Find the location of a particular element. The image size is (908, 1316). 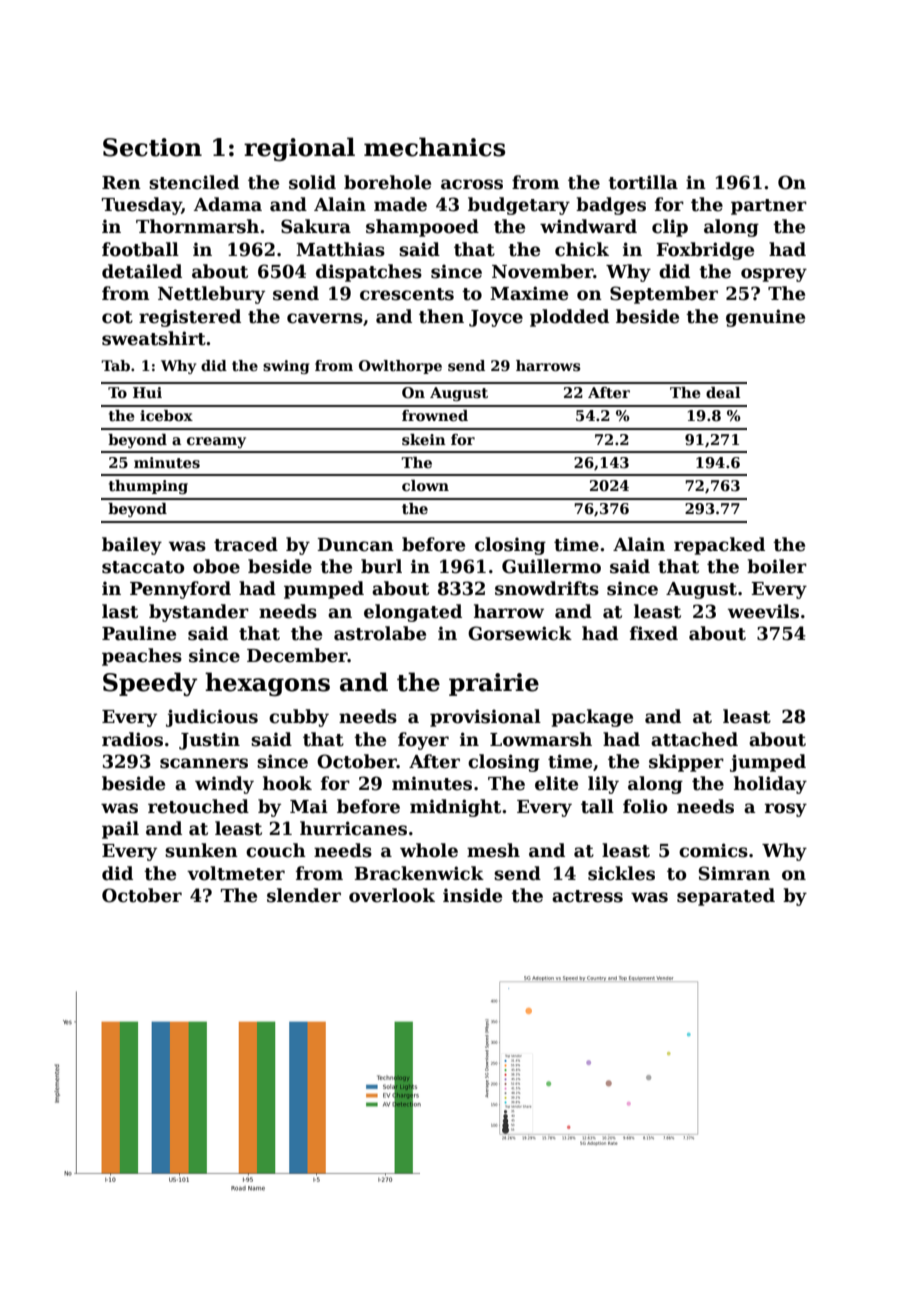

partner is located at coordinates (769, 207).
